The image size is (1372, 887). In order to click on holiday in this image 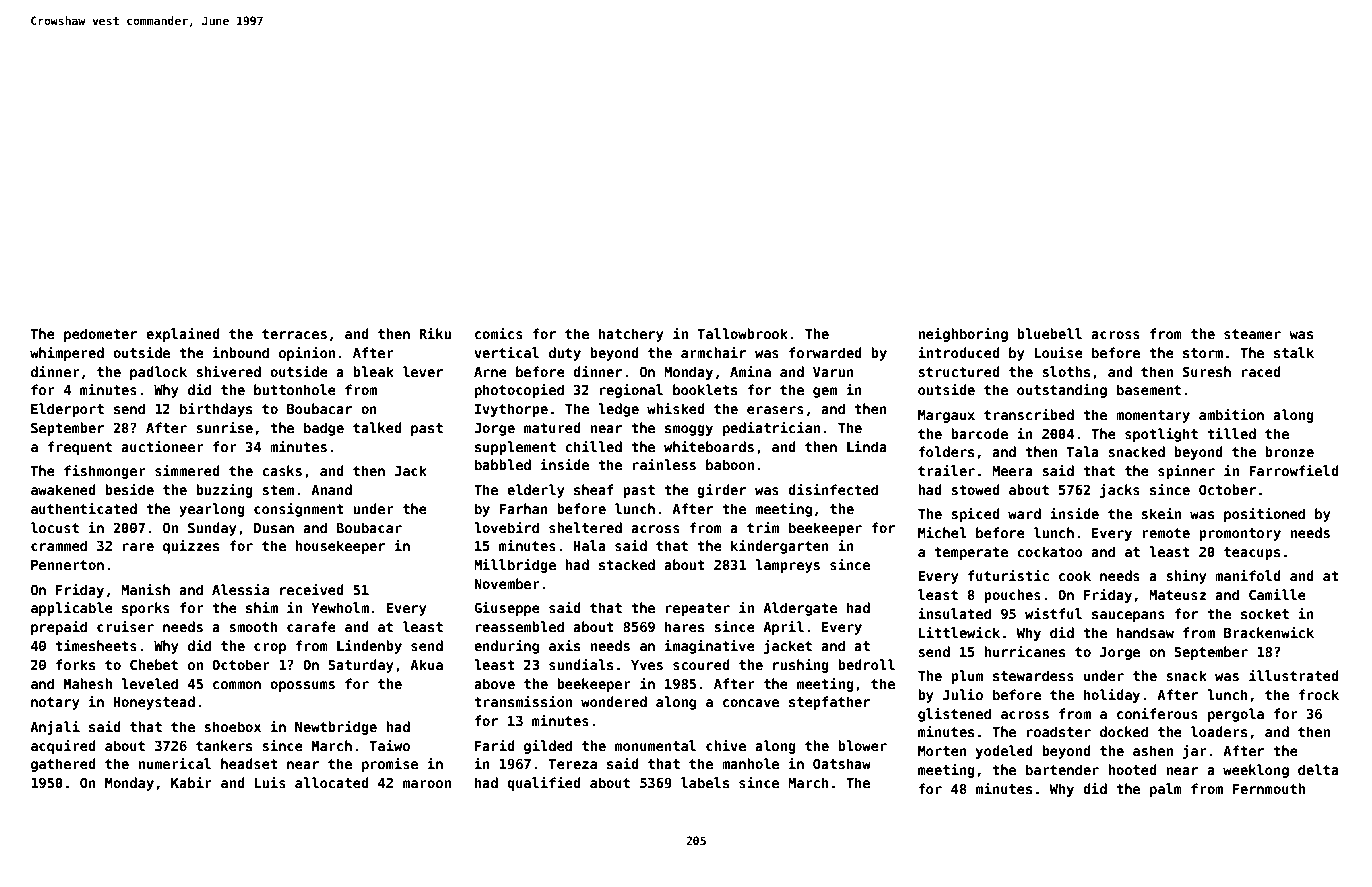, I will do `click(1112, 696)`.
